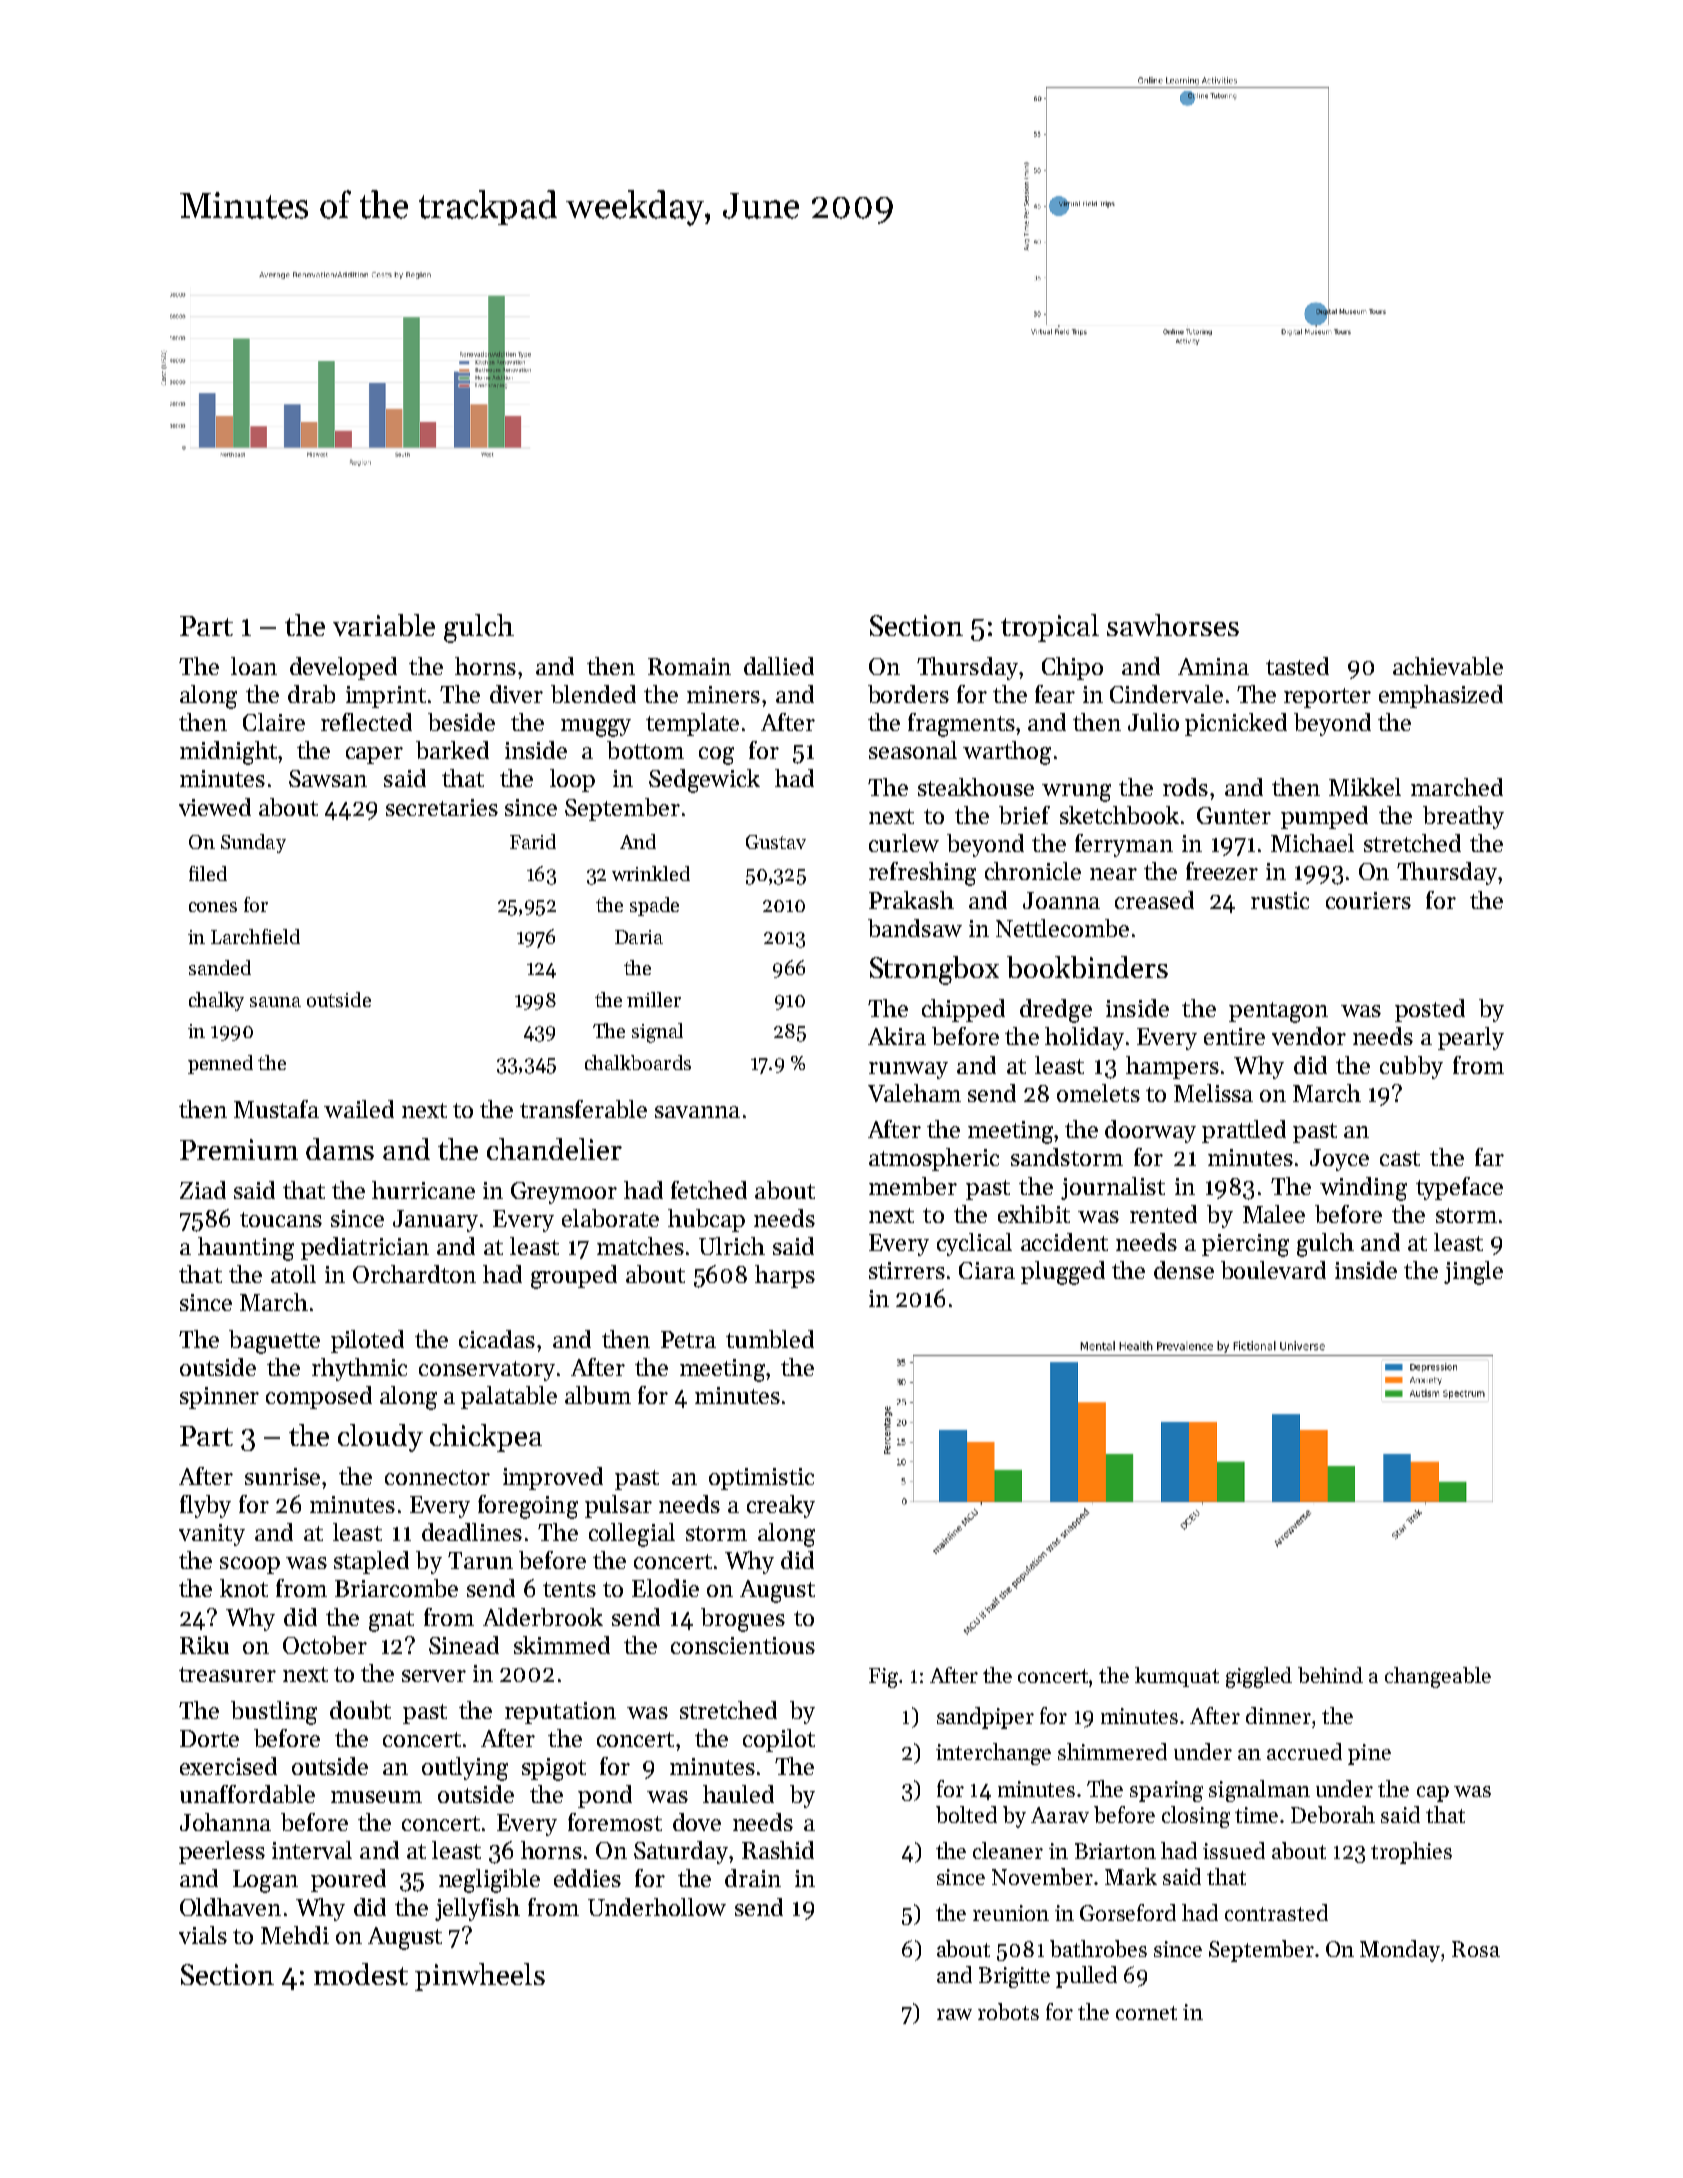 This screenshot has width=1683, height=2178. I want to click on pinwheels, so click(480, 1977).
